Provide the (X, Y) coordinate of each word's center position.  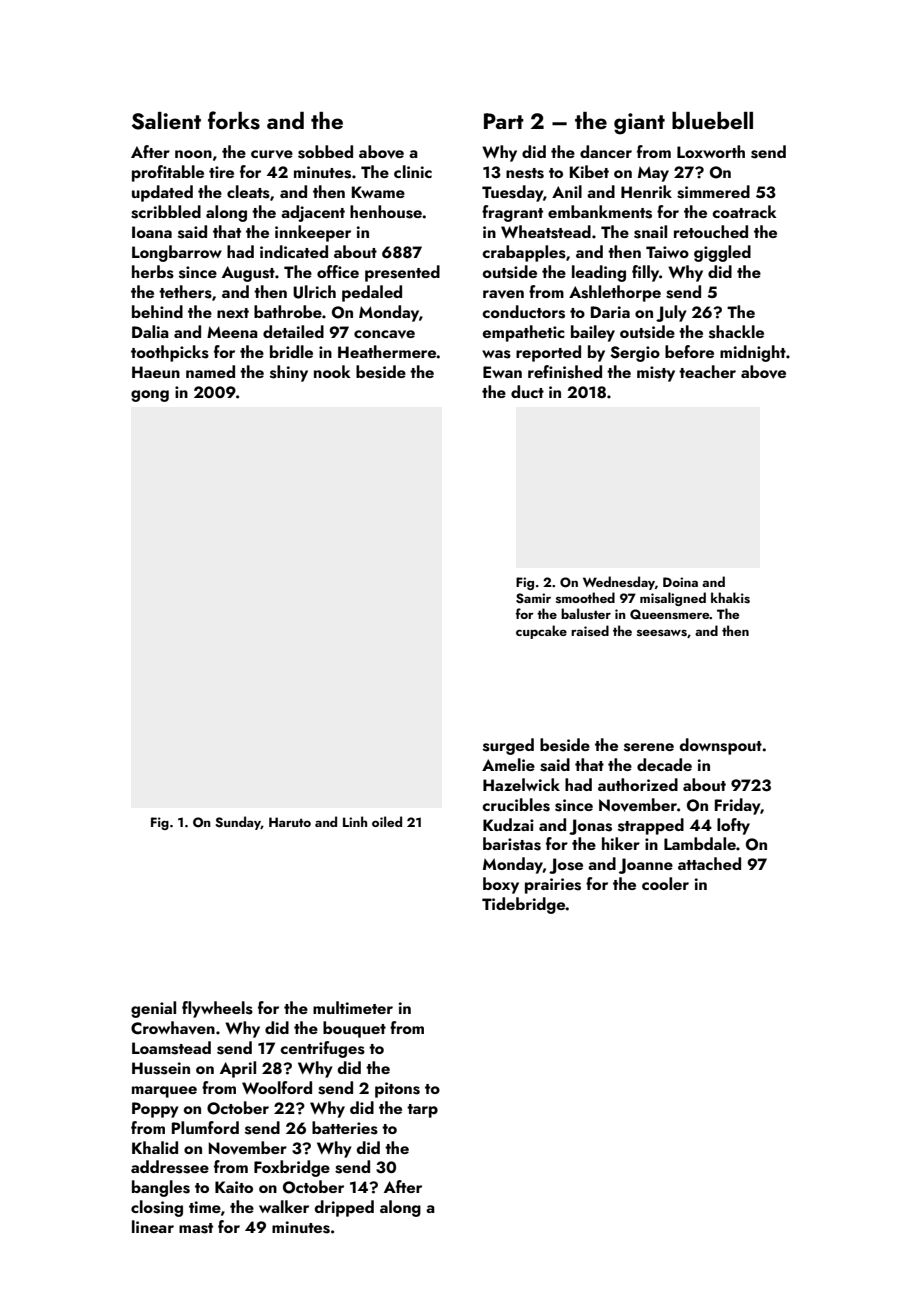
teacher (707, 371)
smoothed (585, 597)
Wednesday (619, 583)
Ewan (502, 372)
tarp (422, 1111)
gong (150, 396)
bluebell (712, 120)
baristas (512, 844)
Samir (533, 598)
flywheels (217, 1009)
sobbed (325, 152)
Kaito (234, 1187)
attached (709, 863)
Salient (166, 121)
